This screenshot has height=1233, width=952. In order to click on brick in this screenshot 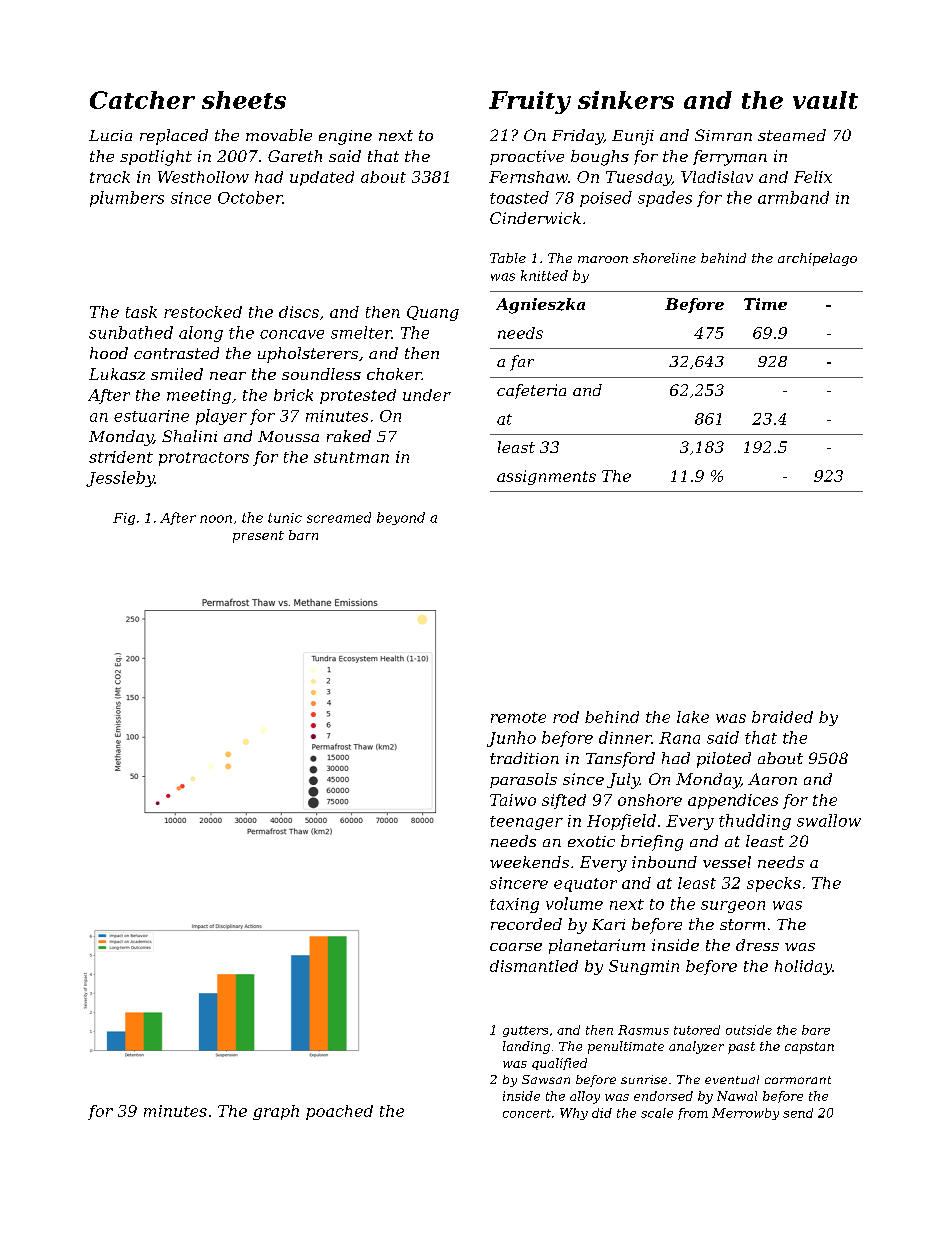, I will do `click(293, 395)`.
